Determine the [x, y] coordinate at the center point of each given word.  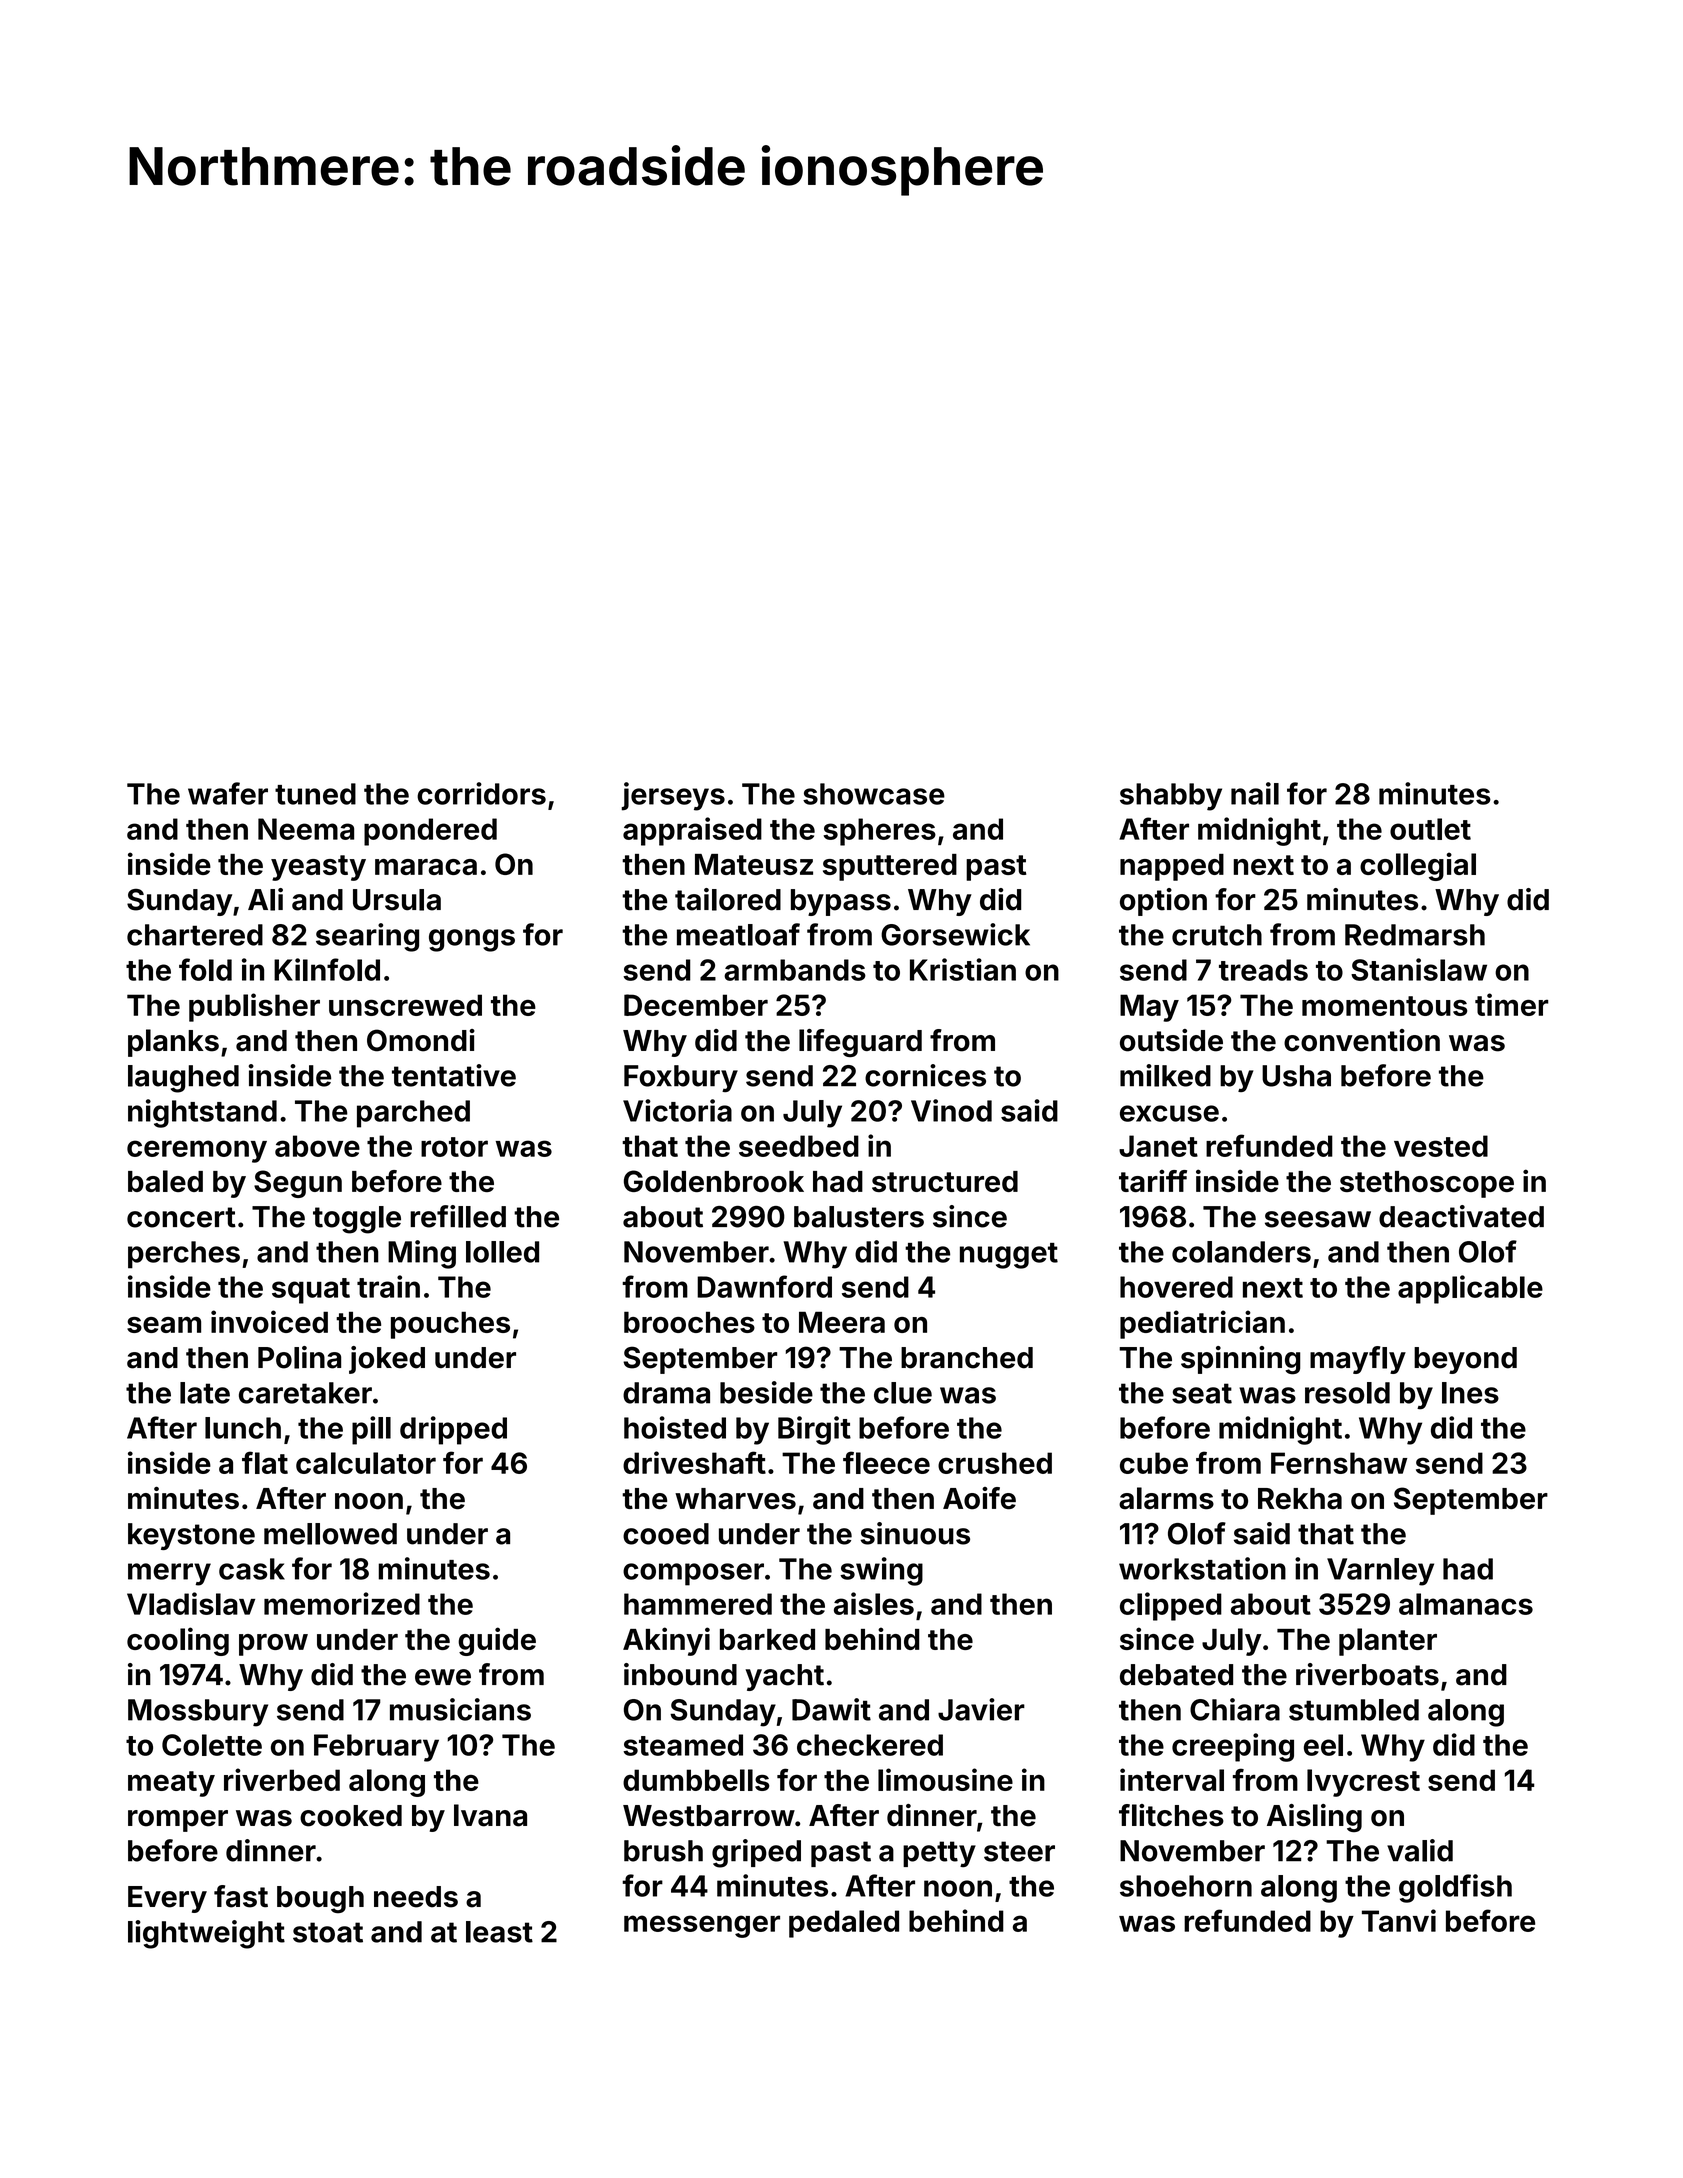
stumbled [1354, 1710]
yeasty [318, 868]
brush [663, 1851]
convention [1362, 1040]
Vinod [951, 1110]
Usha [1296, 1076]
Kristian [963, 969]
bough [320, 1900]
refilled [458, 1216]
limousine [945, 1779]
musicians [460, 1709]
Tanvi [1399, 1920]
